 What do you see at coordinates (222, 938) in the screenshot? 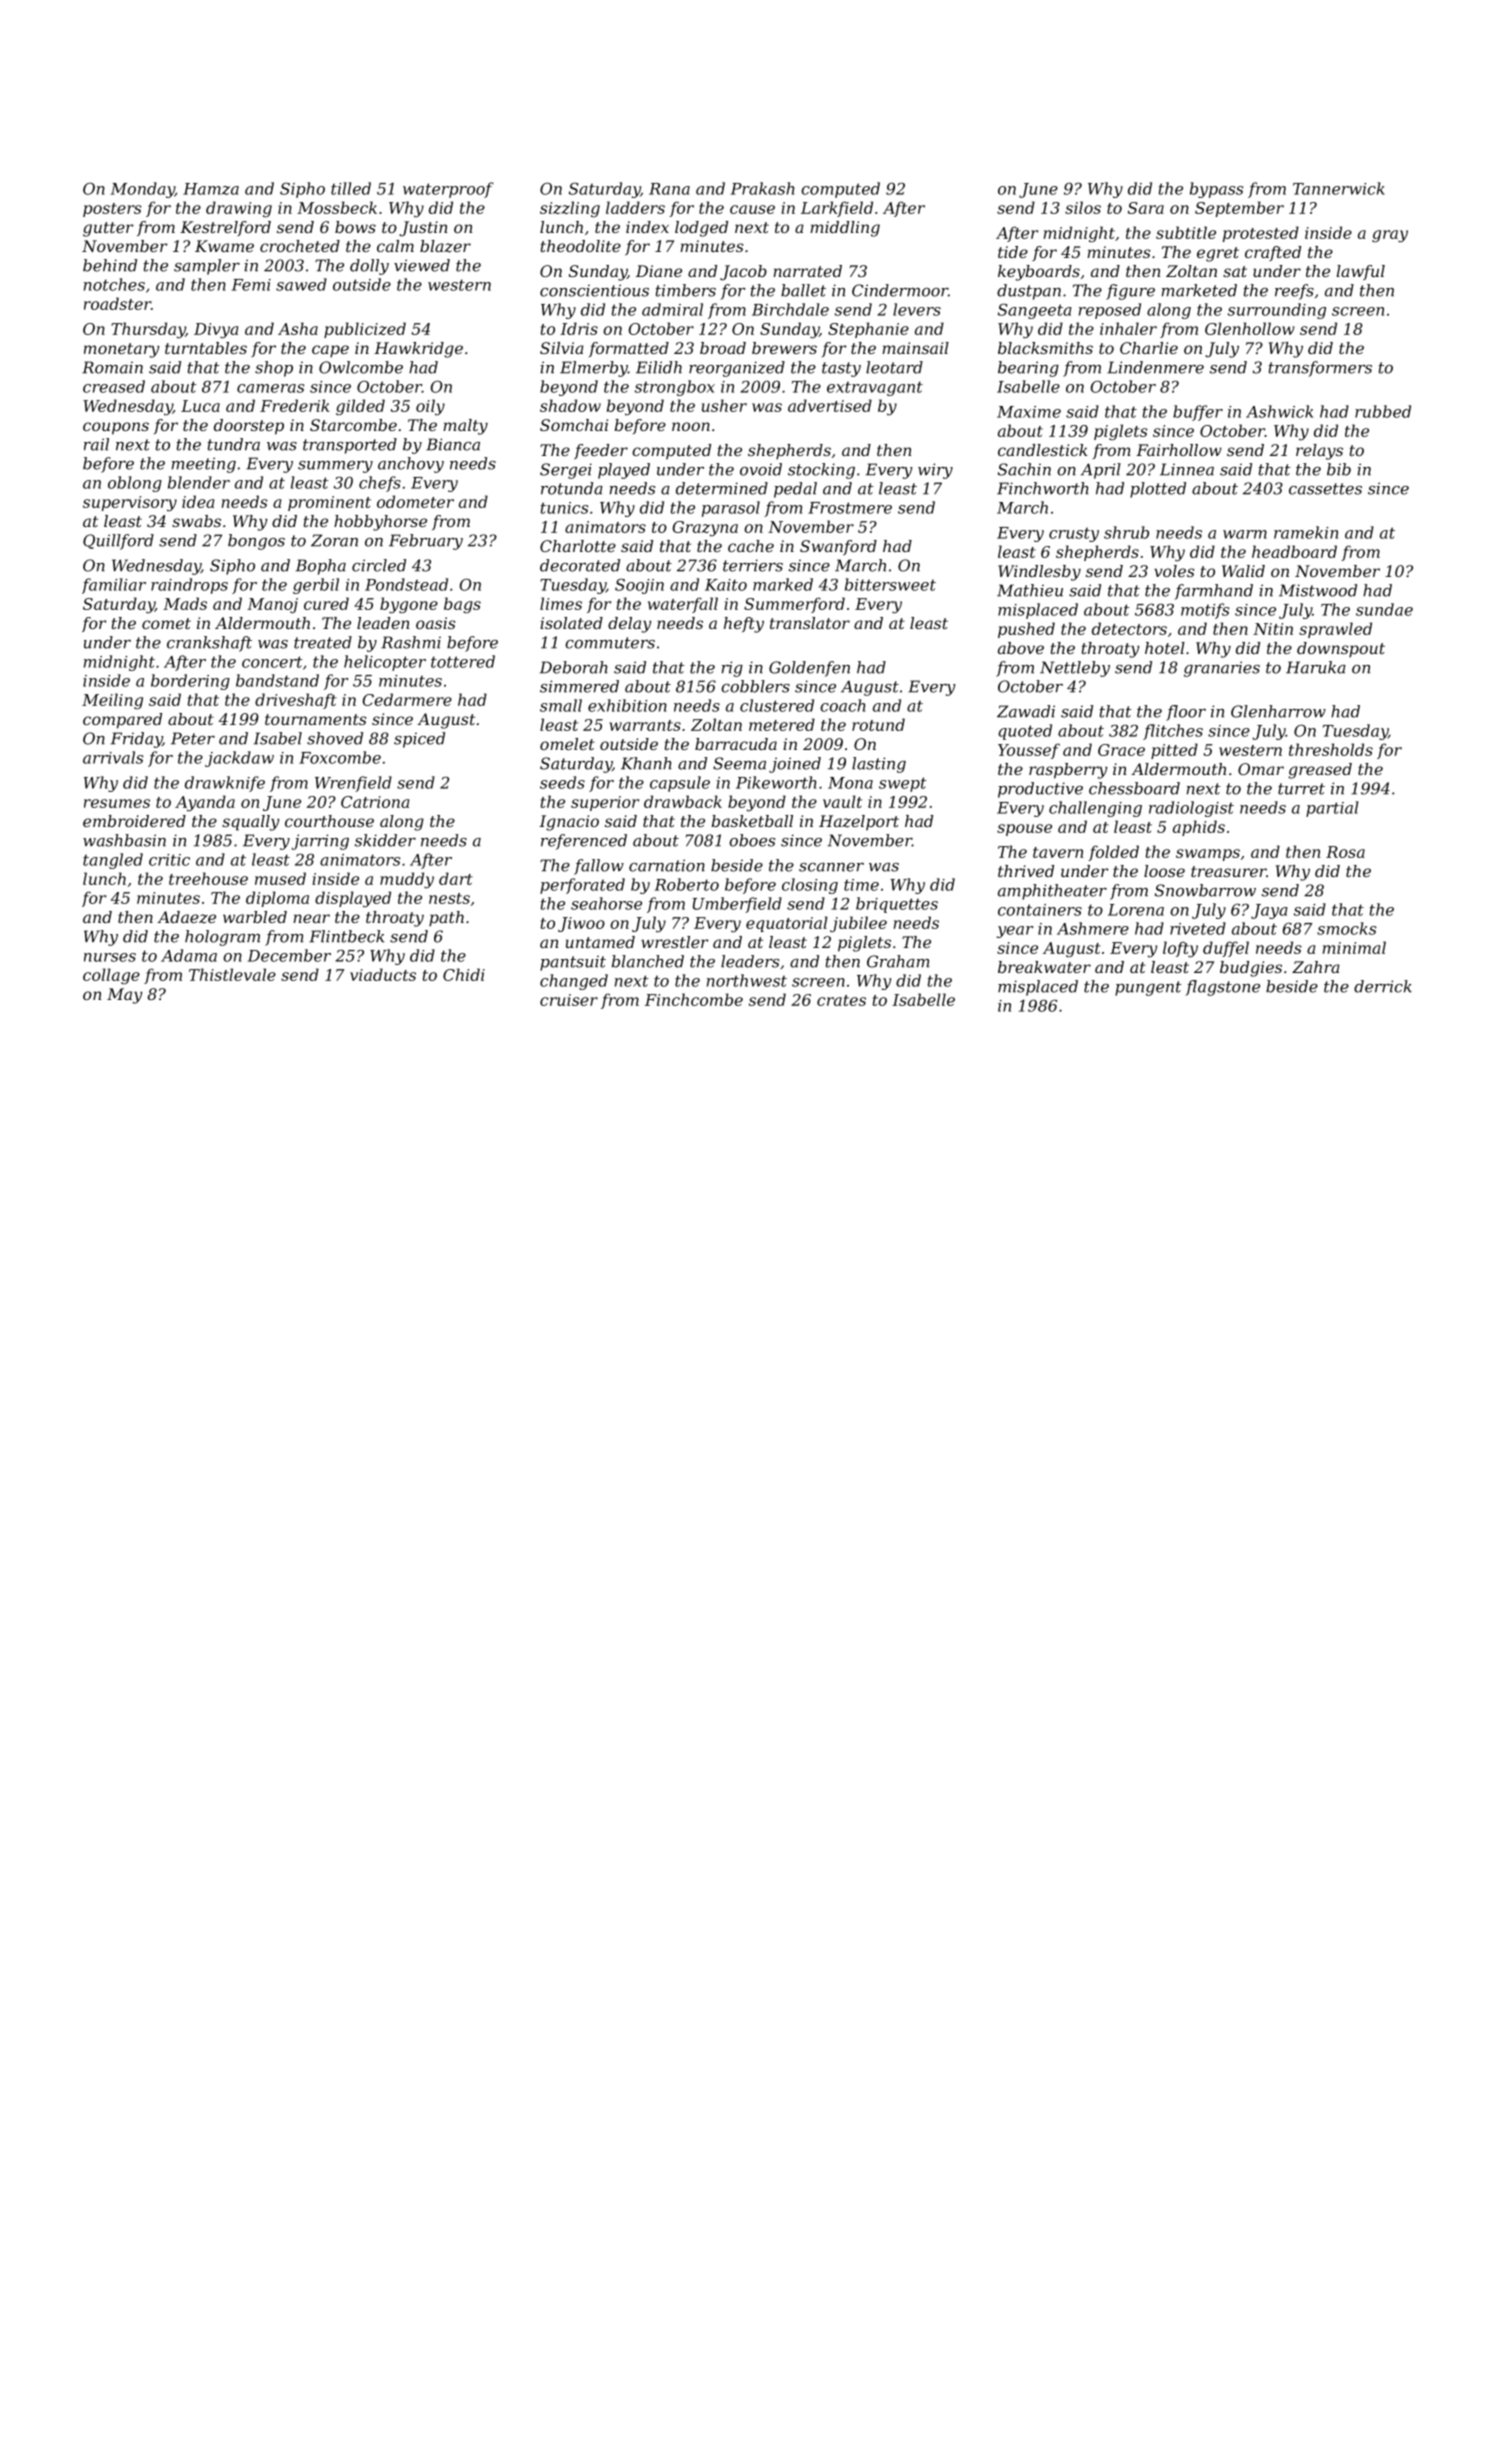
I see `hologram` at bounding box center [222, 938].
